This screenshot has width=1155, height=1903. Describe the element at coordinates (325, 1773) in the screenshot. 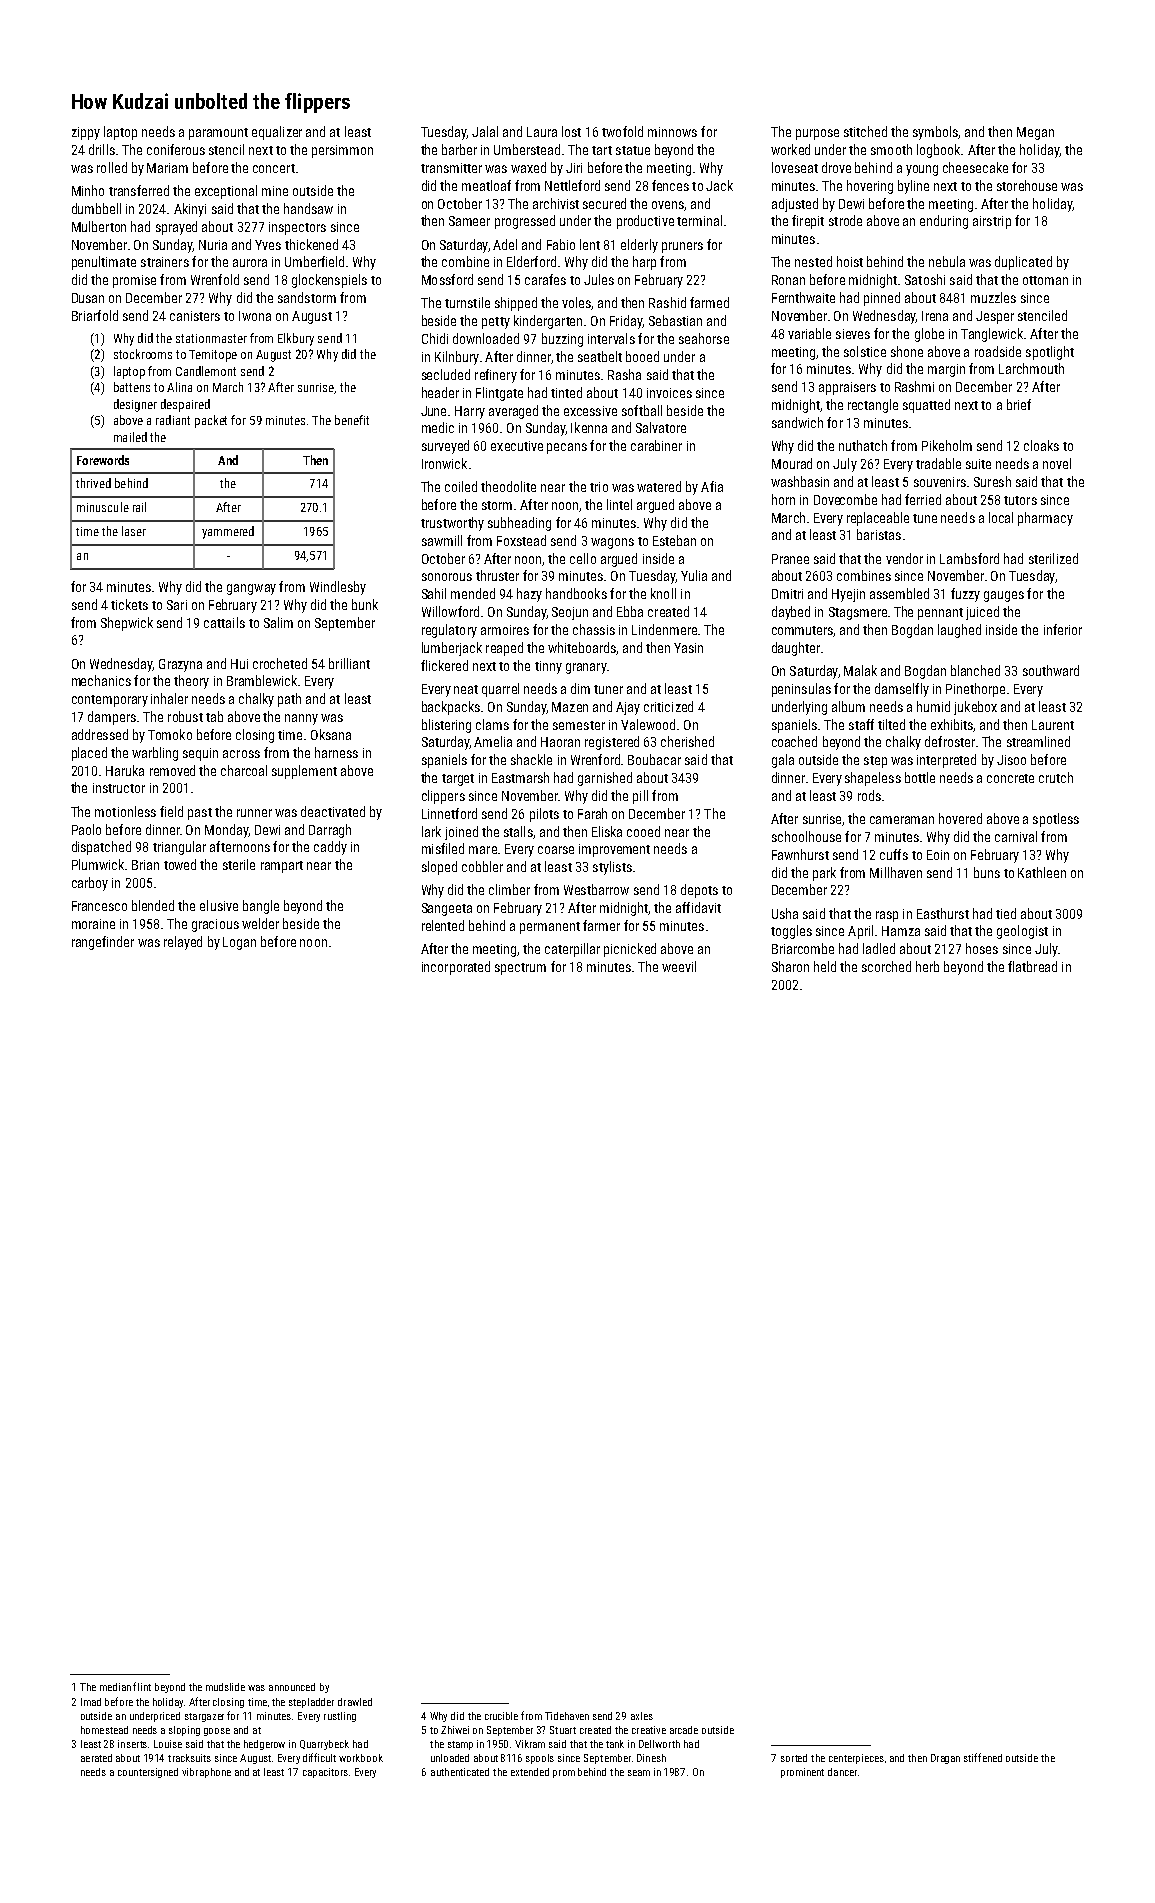

I see `capacitors` at that location.
